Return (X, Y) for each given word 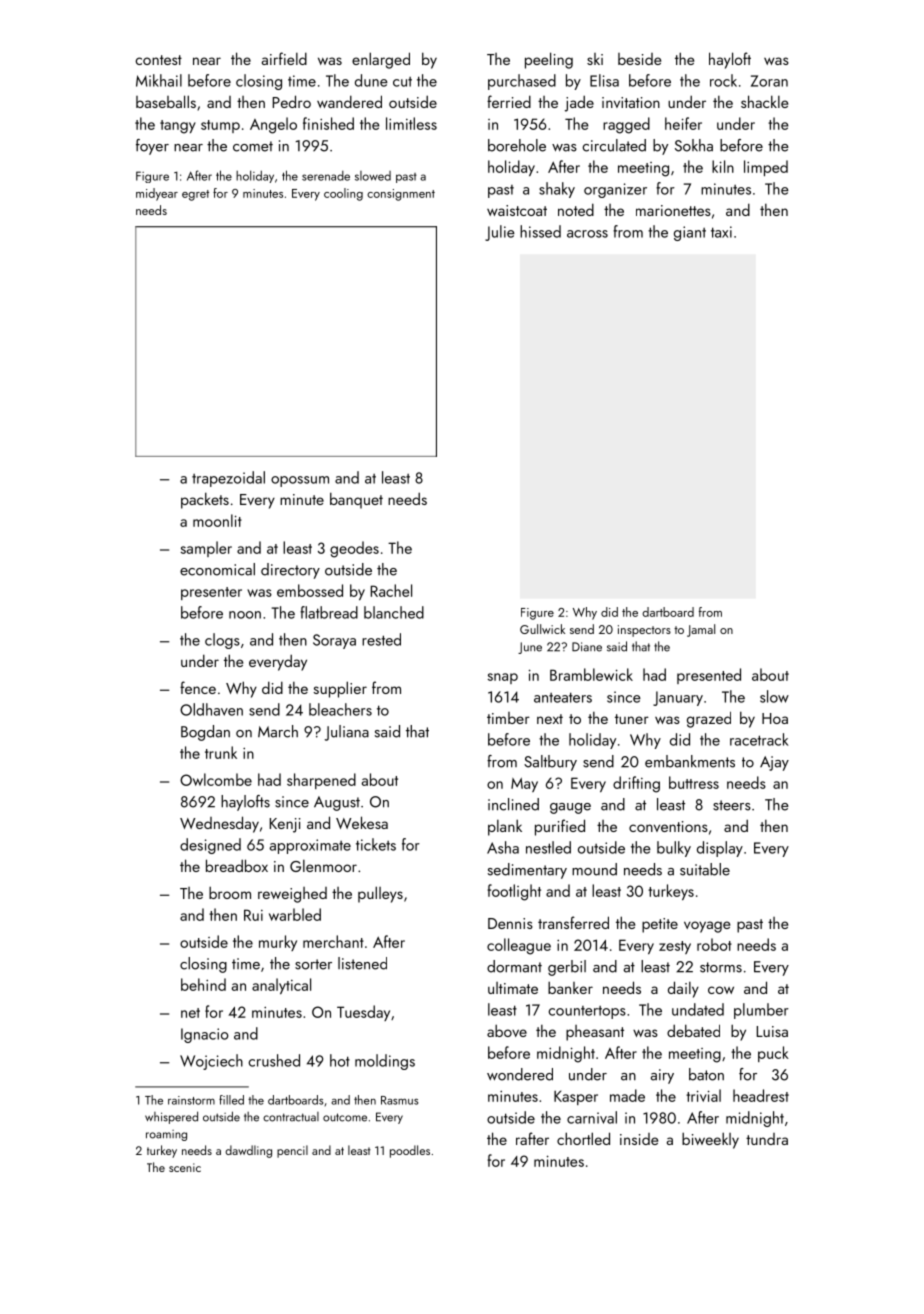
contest (158, 60)
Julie (500, 233)
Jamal (701, 630)
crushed (274, 1060)
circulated (614, 145)
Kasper (576, 1097)
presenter (211, 593)
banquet (356, 500)
